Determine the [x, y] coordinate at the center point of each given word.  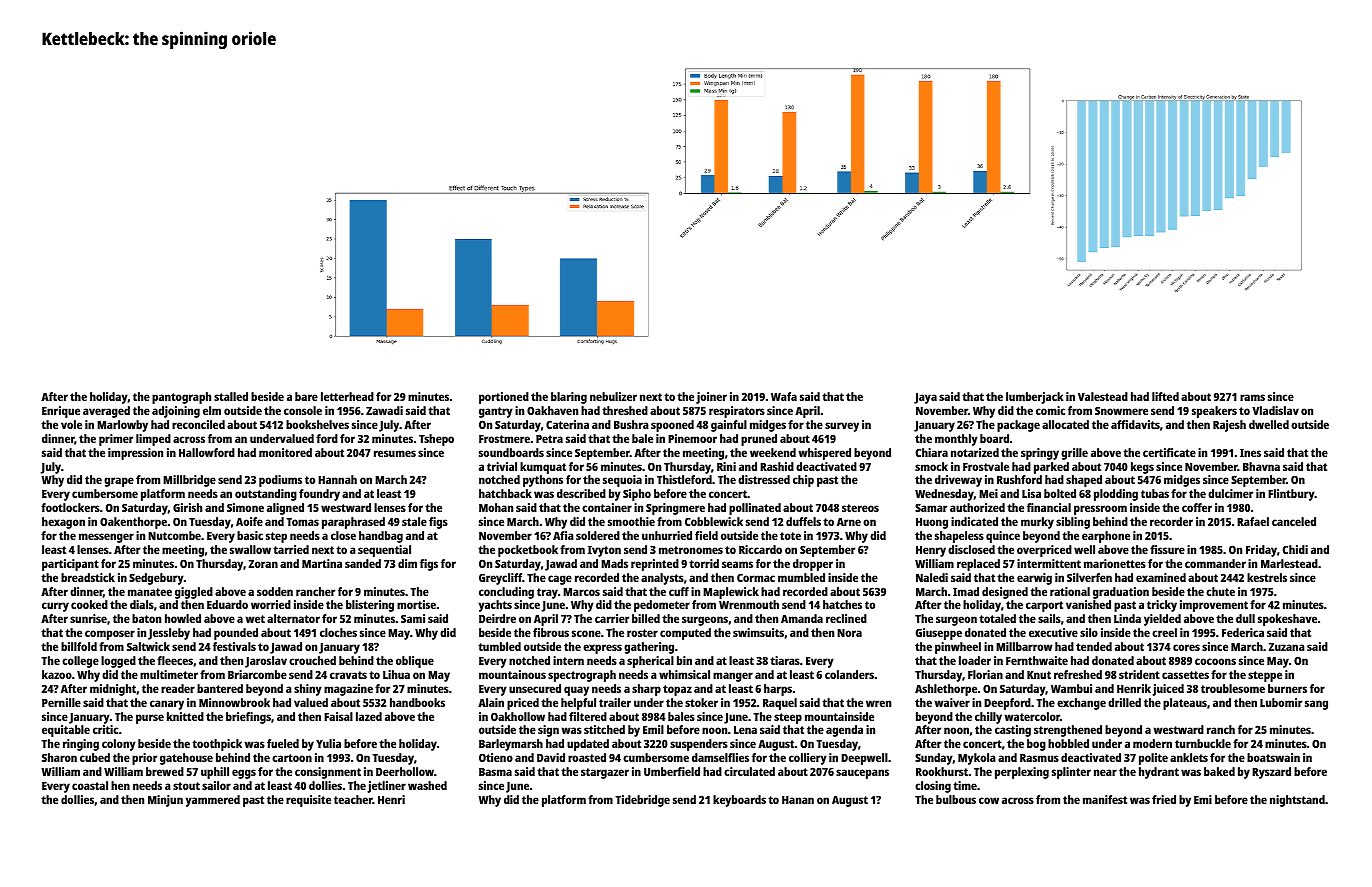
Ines [1250, 453]
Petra [549, 439]
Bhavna [1261, 466]
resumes [395, 453]
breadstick [88, 577]
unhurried [667, 535]
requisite [308, 801]
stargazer [605, 773]
